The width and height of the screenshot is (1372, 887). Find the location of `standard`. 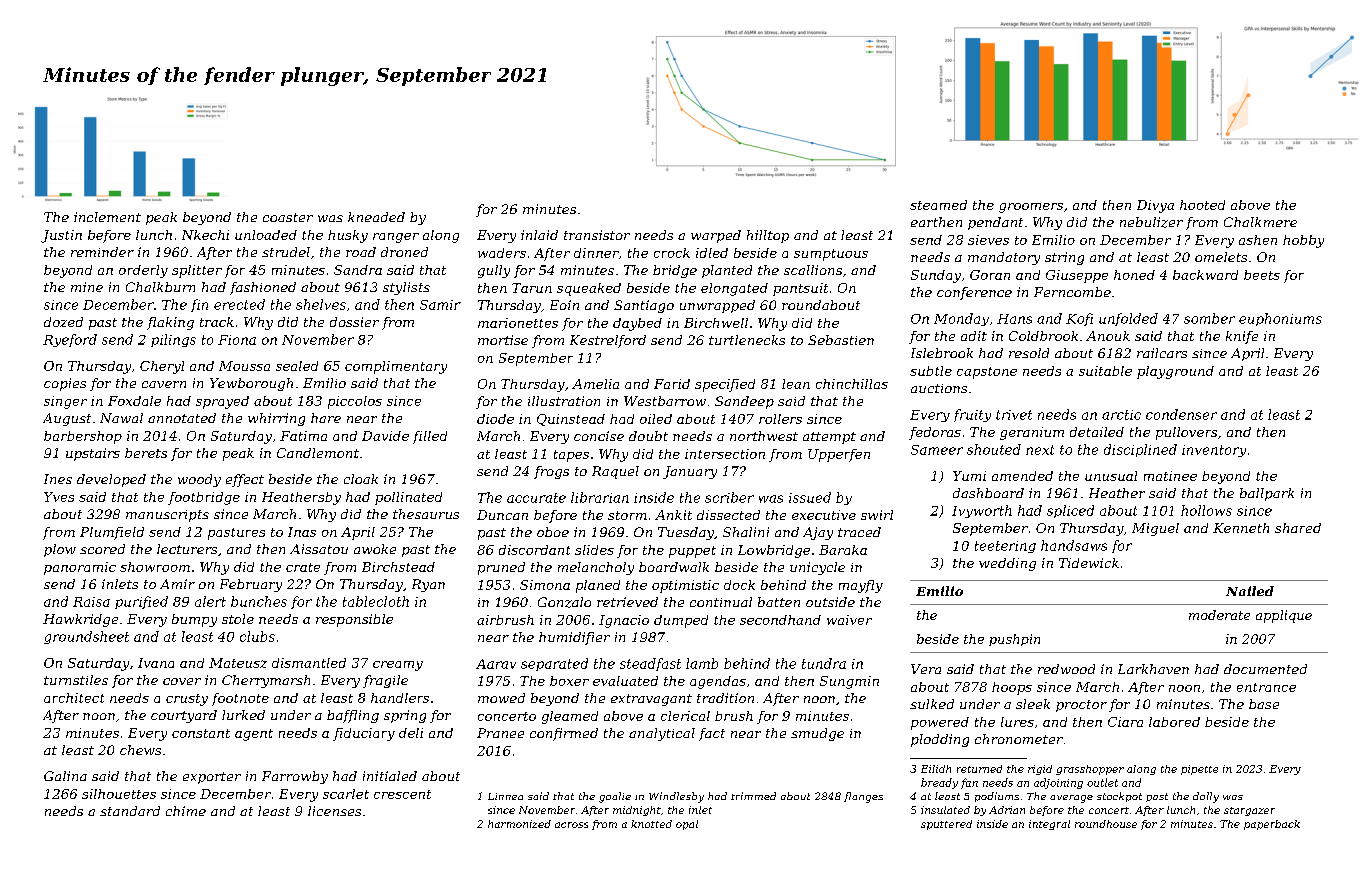

standard is located at coordinates (130, 811).
